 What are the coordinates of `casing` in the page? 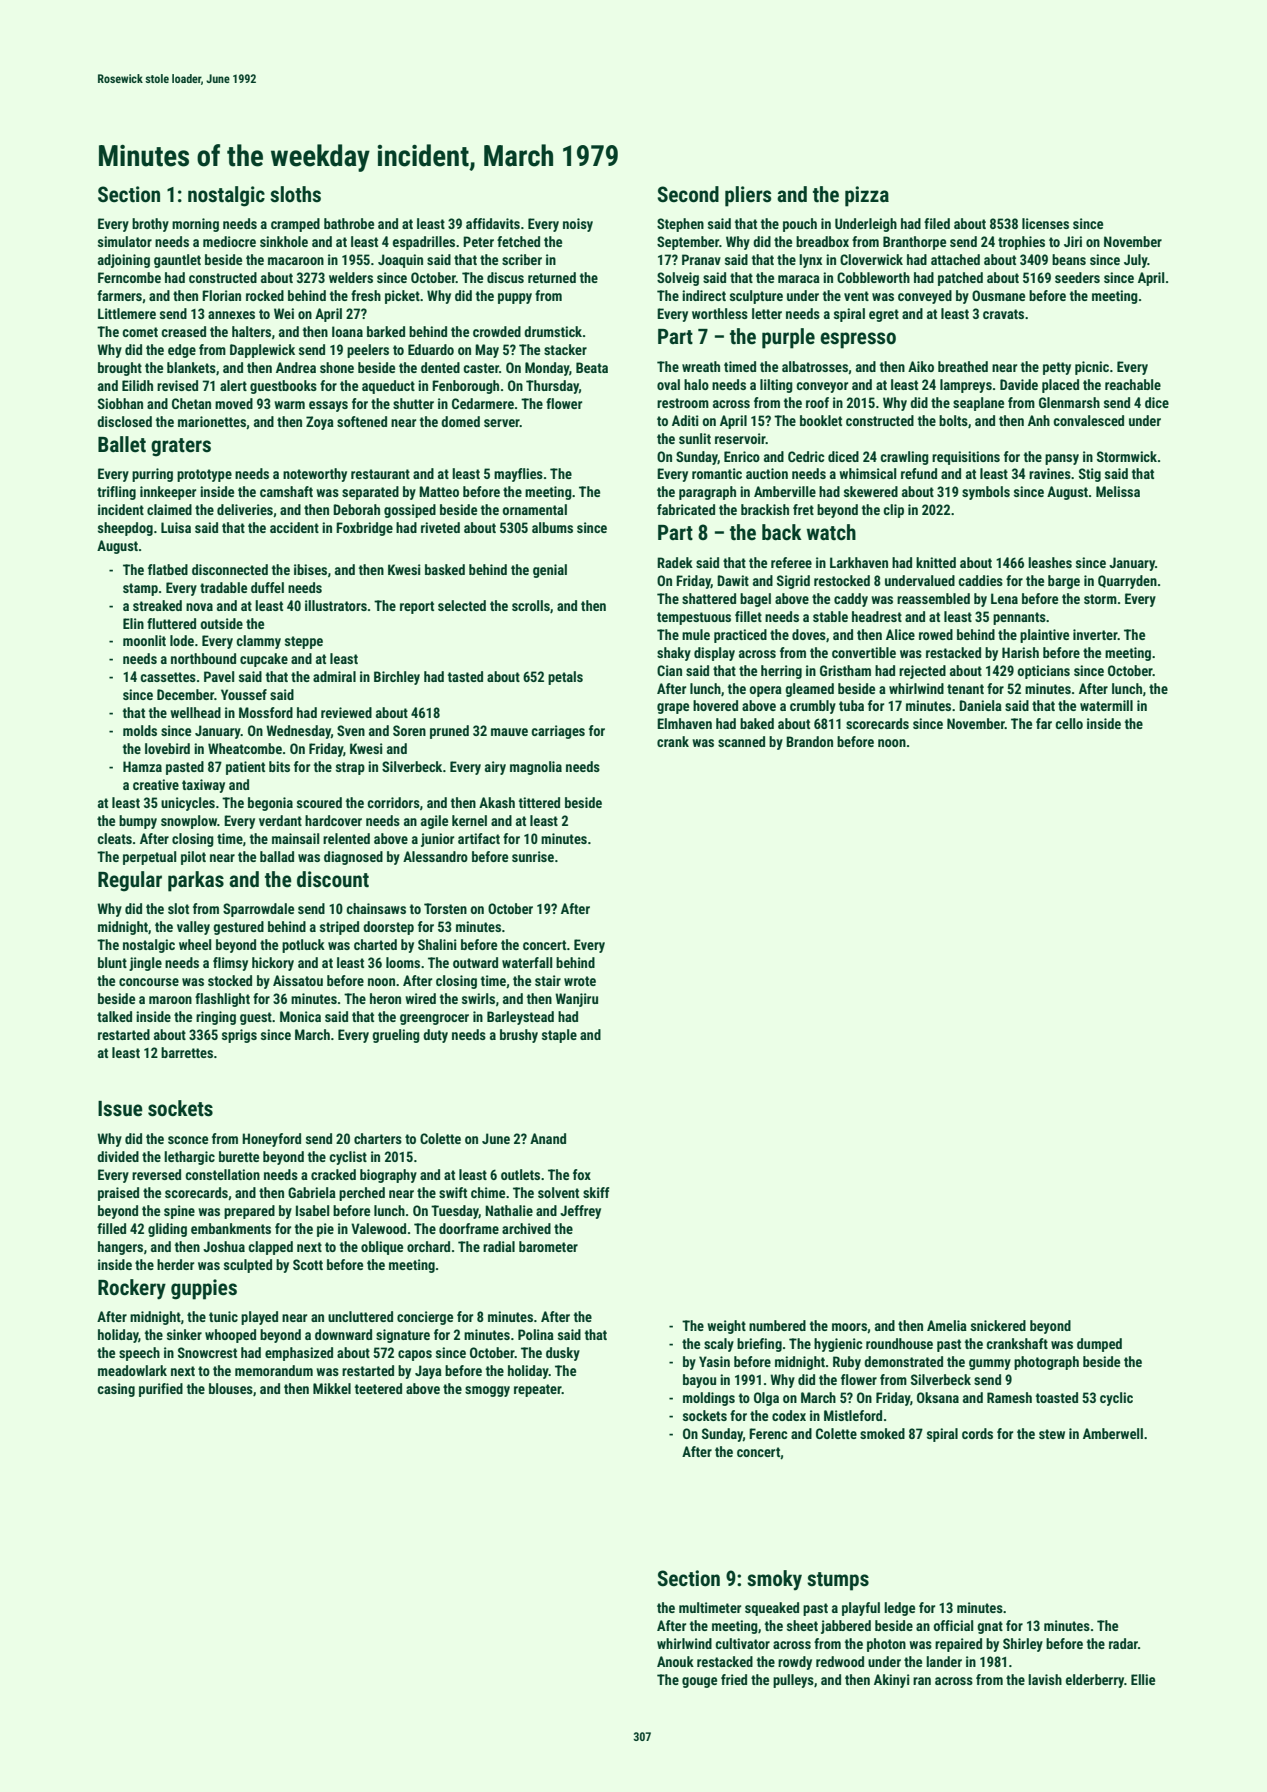 It's located at (116, 1390).
